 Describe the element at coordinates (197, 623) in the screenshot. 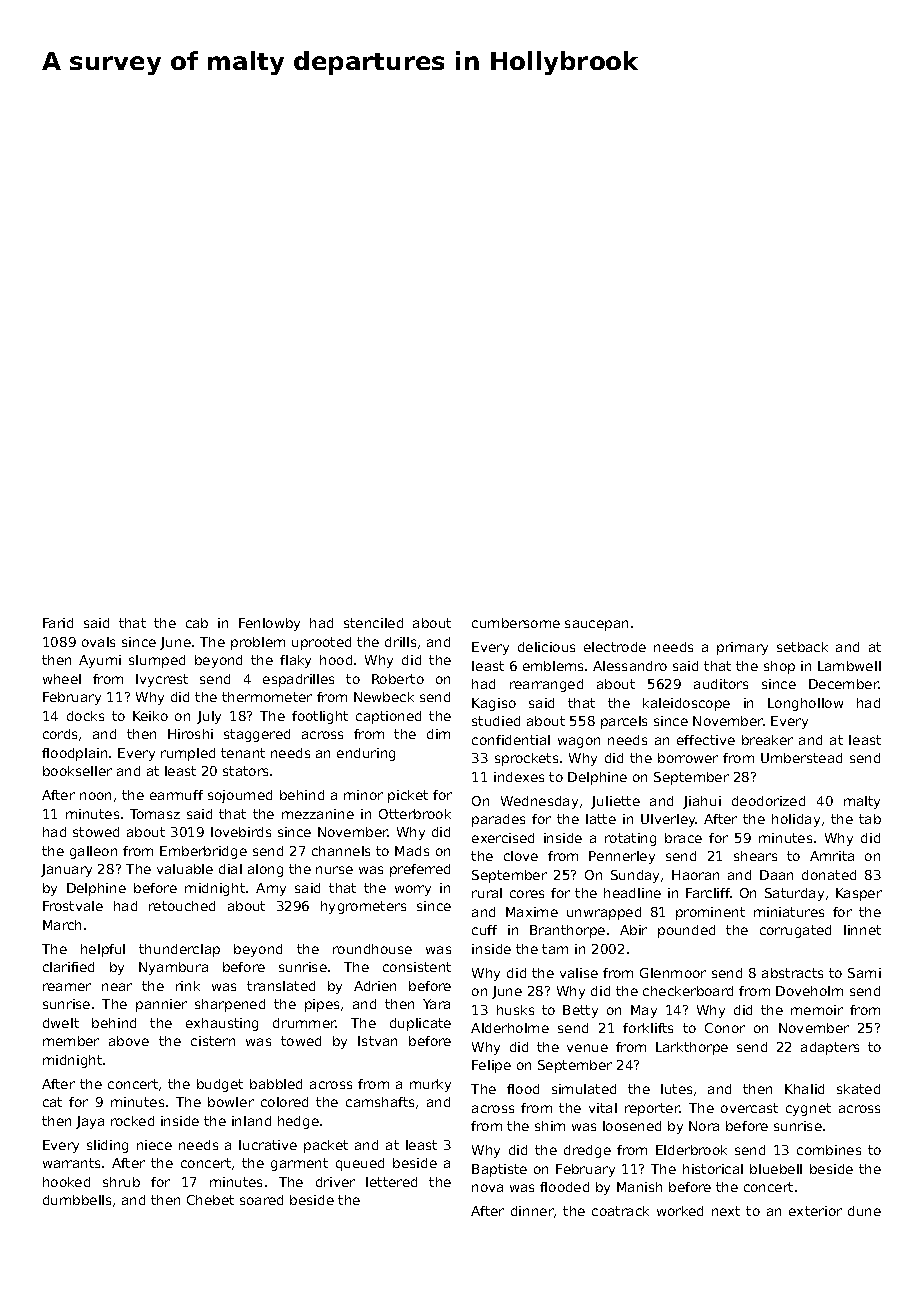

I see `cab` at that location.
